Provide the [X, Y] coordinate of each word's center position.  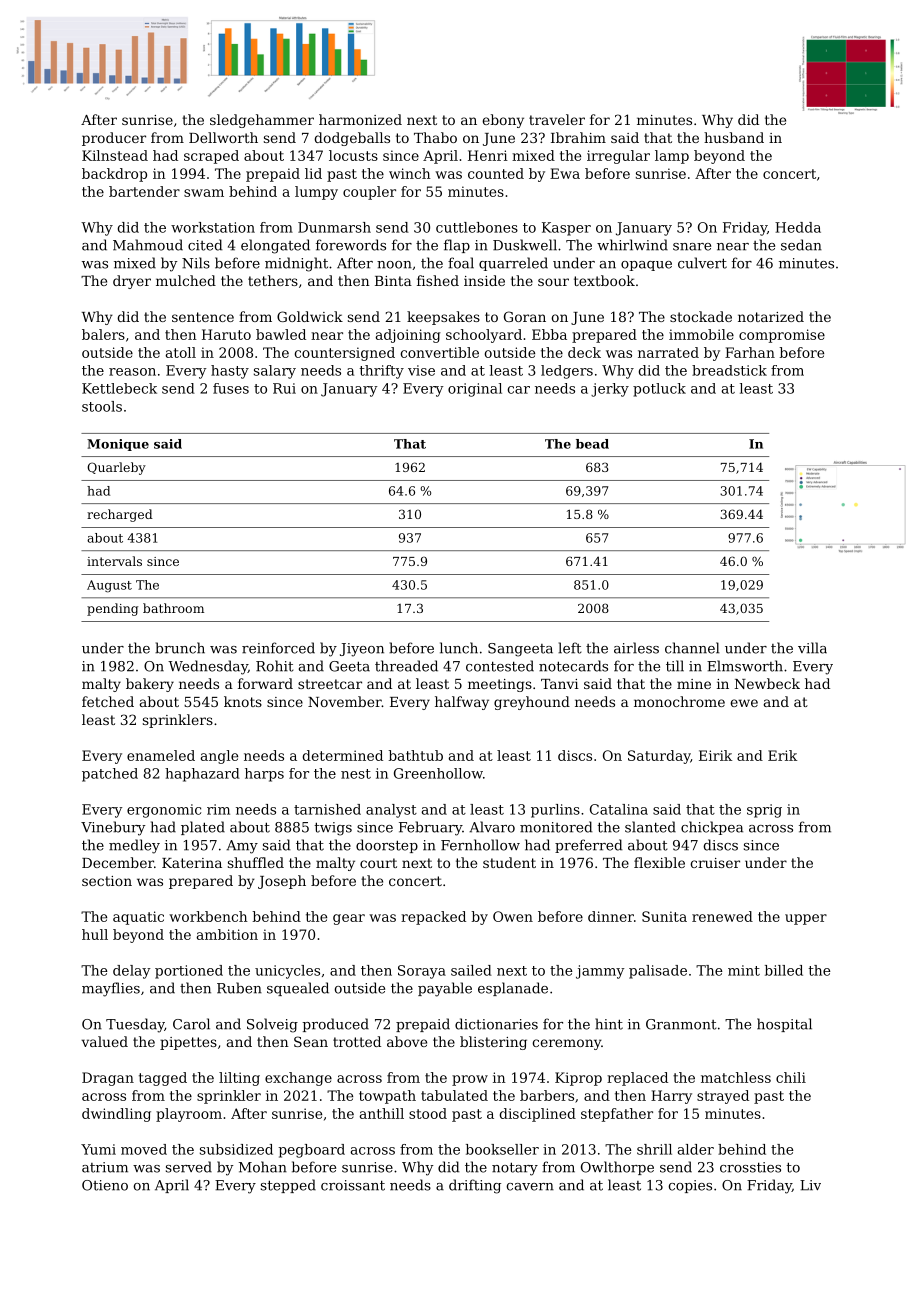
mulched [186, 280]
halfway [462, 703]
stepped [288, 1186]
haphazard [202, 775]
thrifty [381, 372]
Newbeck [767, 683]
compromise [782, 336]
